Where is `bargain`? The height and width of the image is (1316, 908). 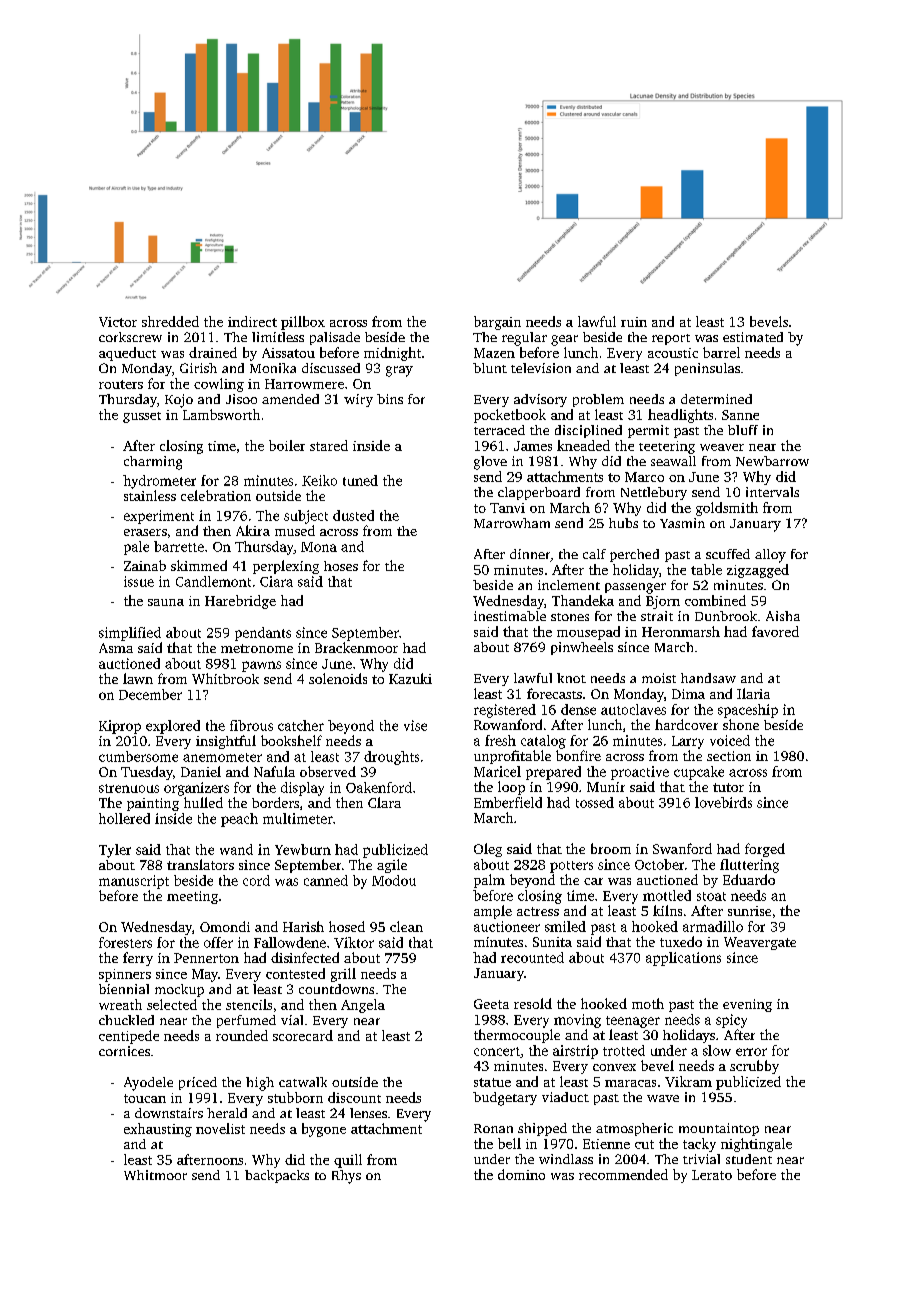
bargain is located at coordinates (497, 323).
